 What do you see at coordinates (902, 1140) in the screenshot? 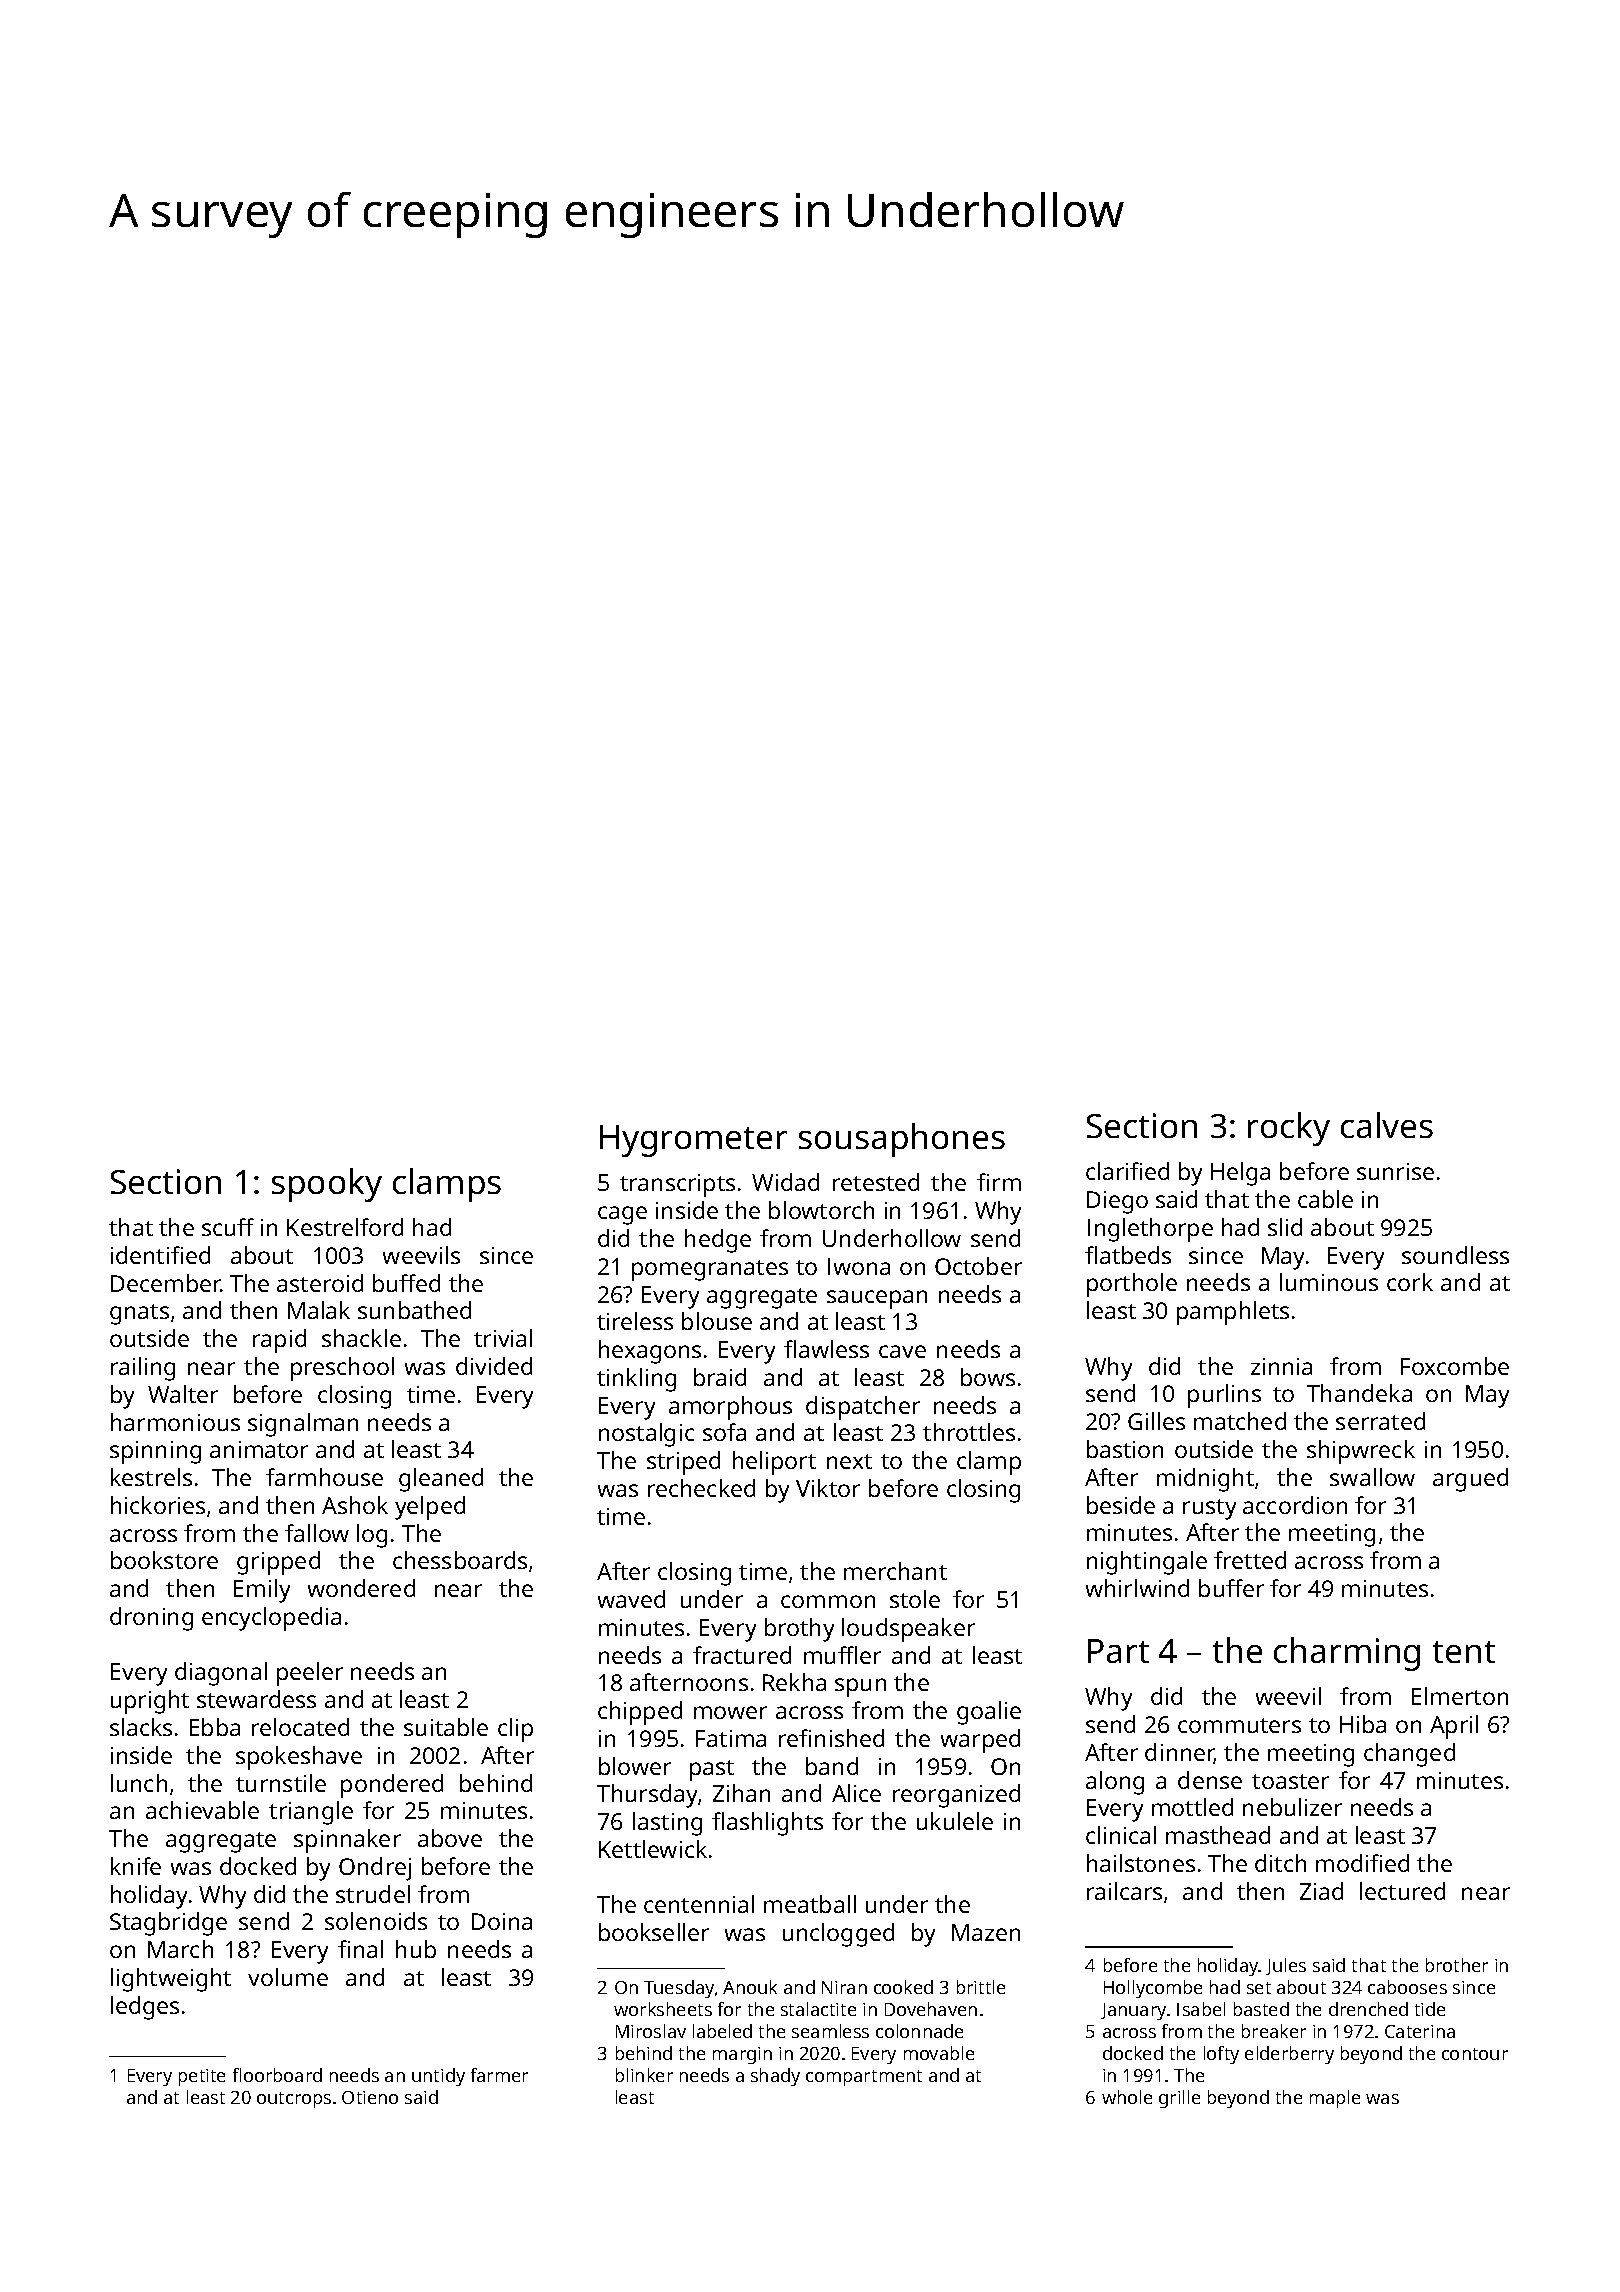
I see `sousaphones` at bounding box center [902, 1140].
